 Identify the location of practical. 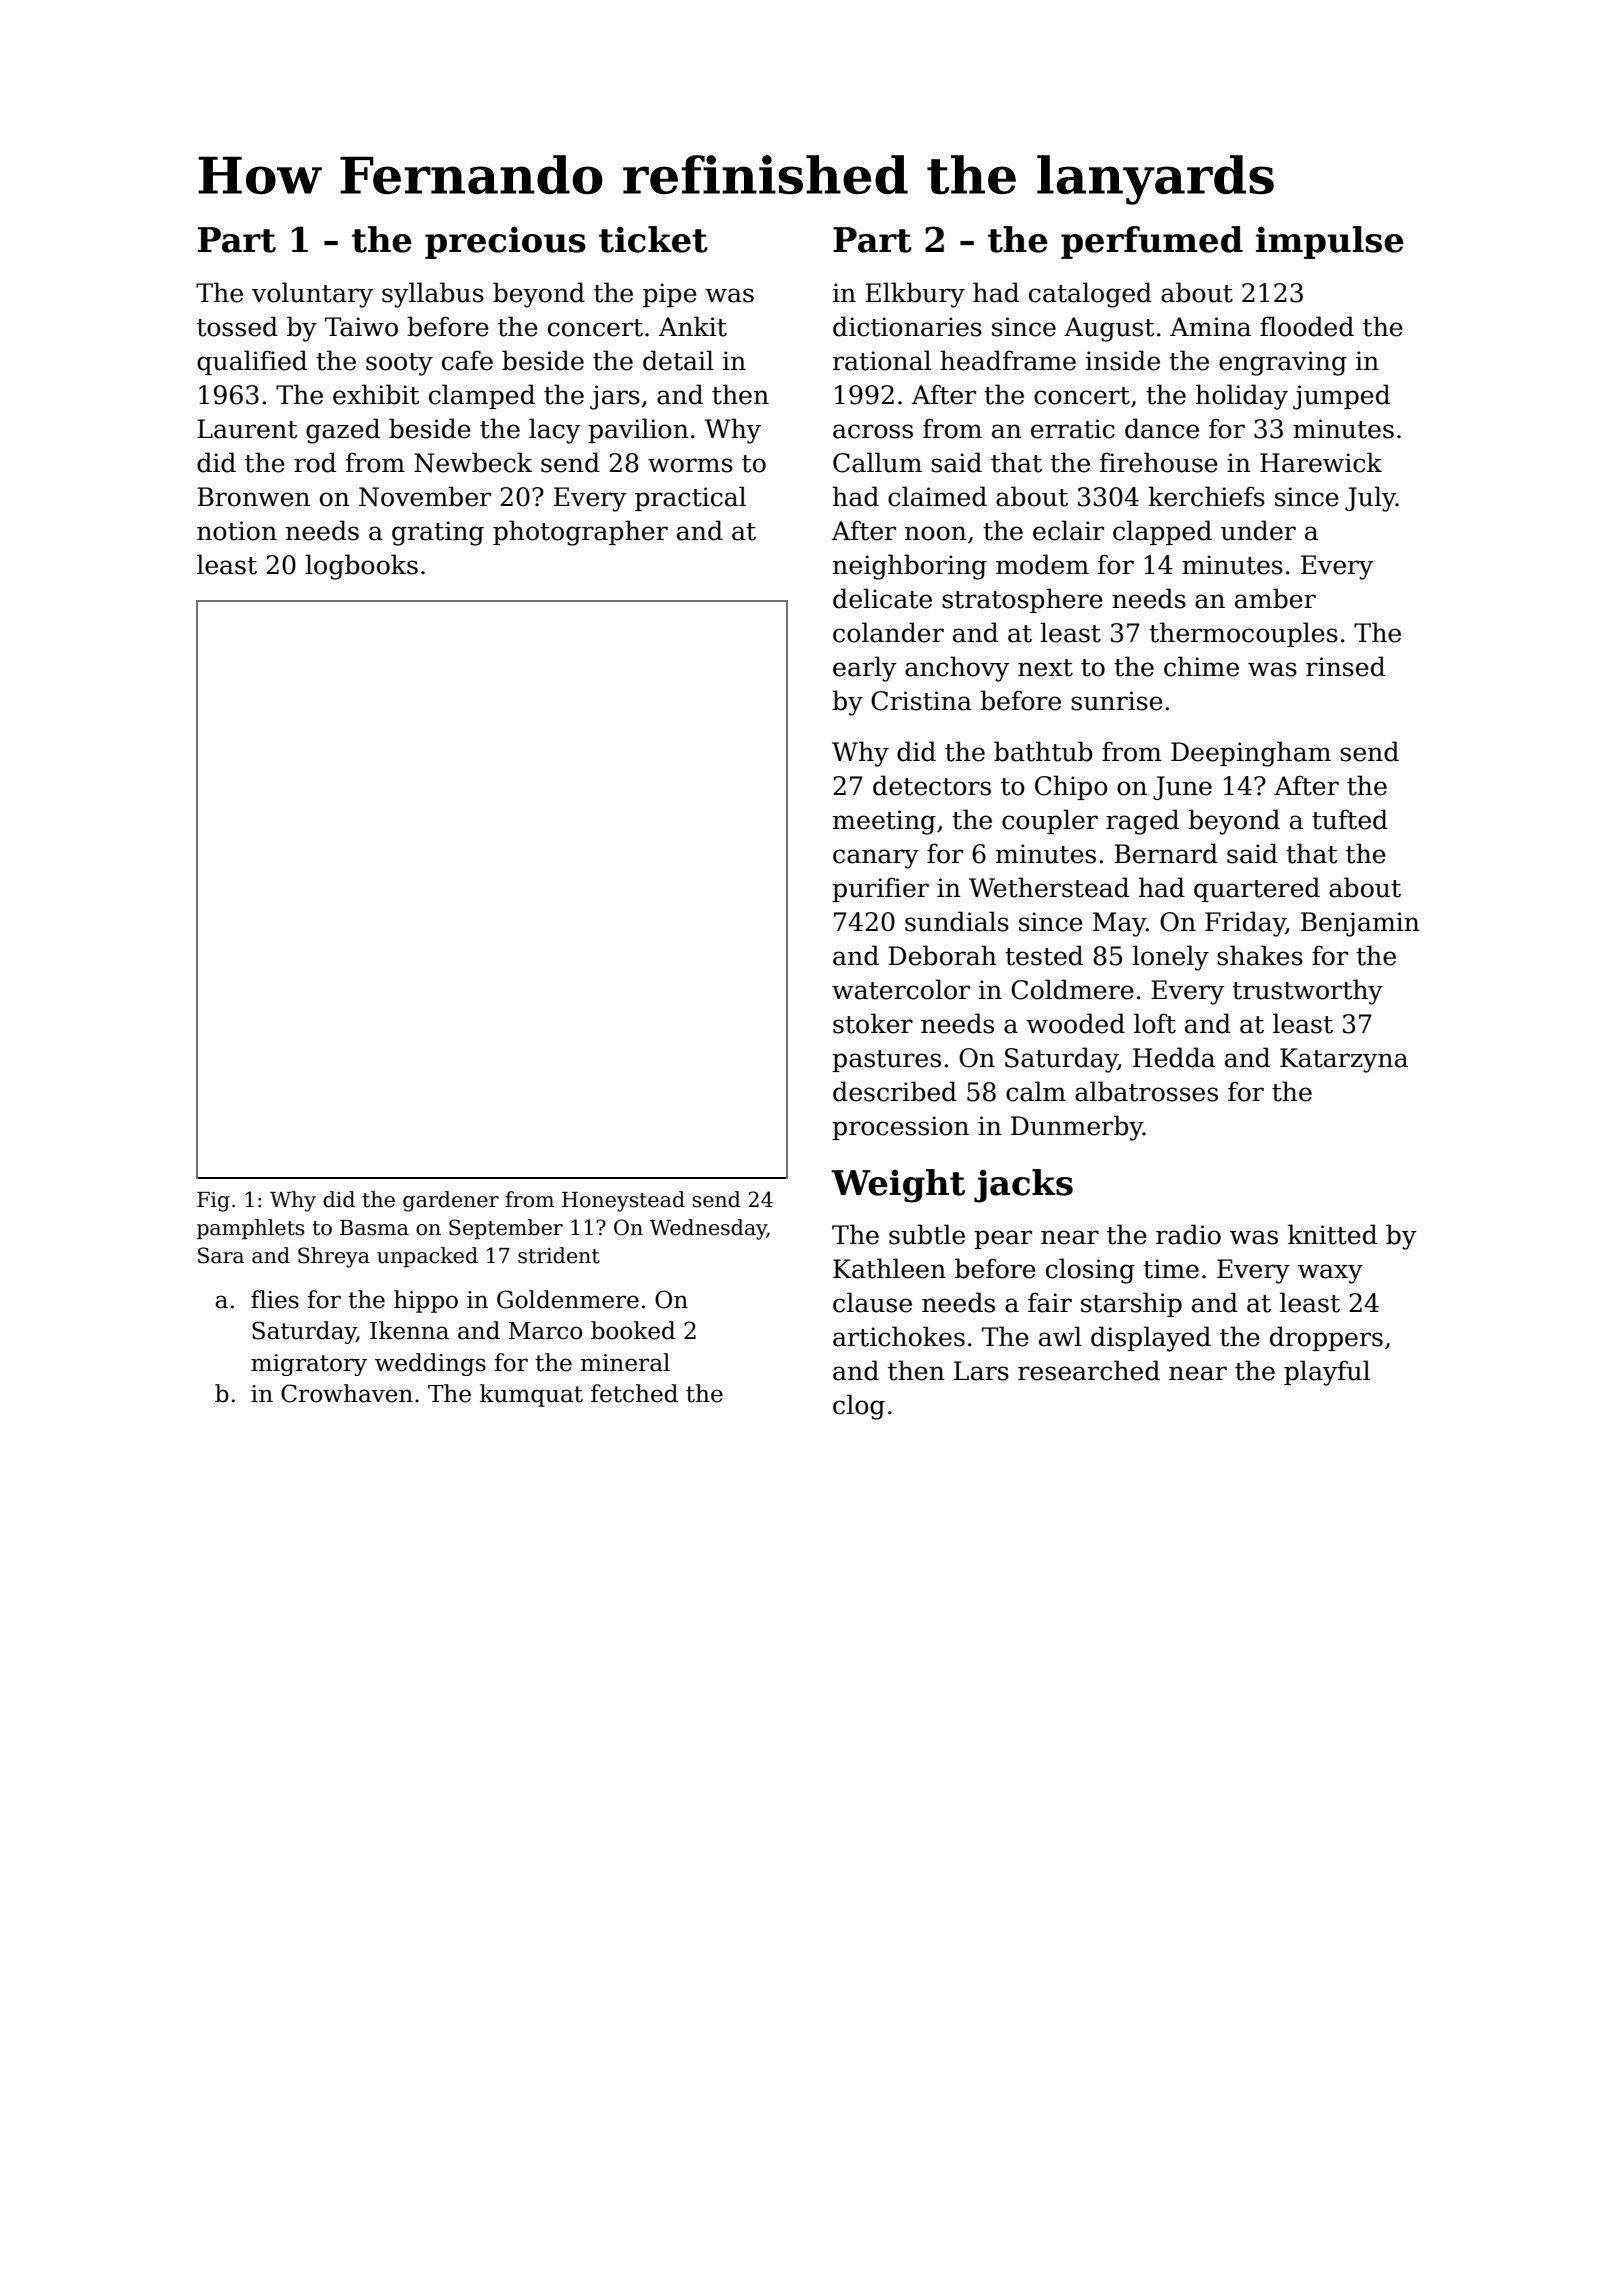
(690, 498).
